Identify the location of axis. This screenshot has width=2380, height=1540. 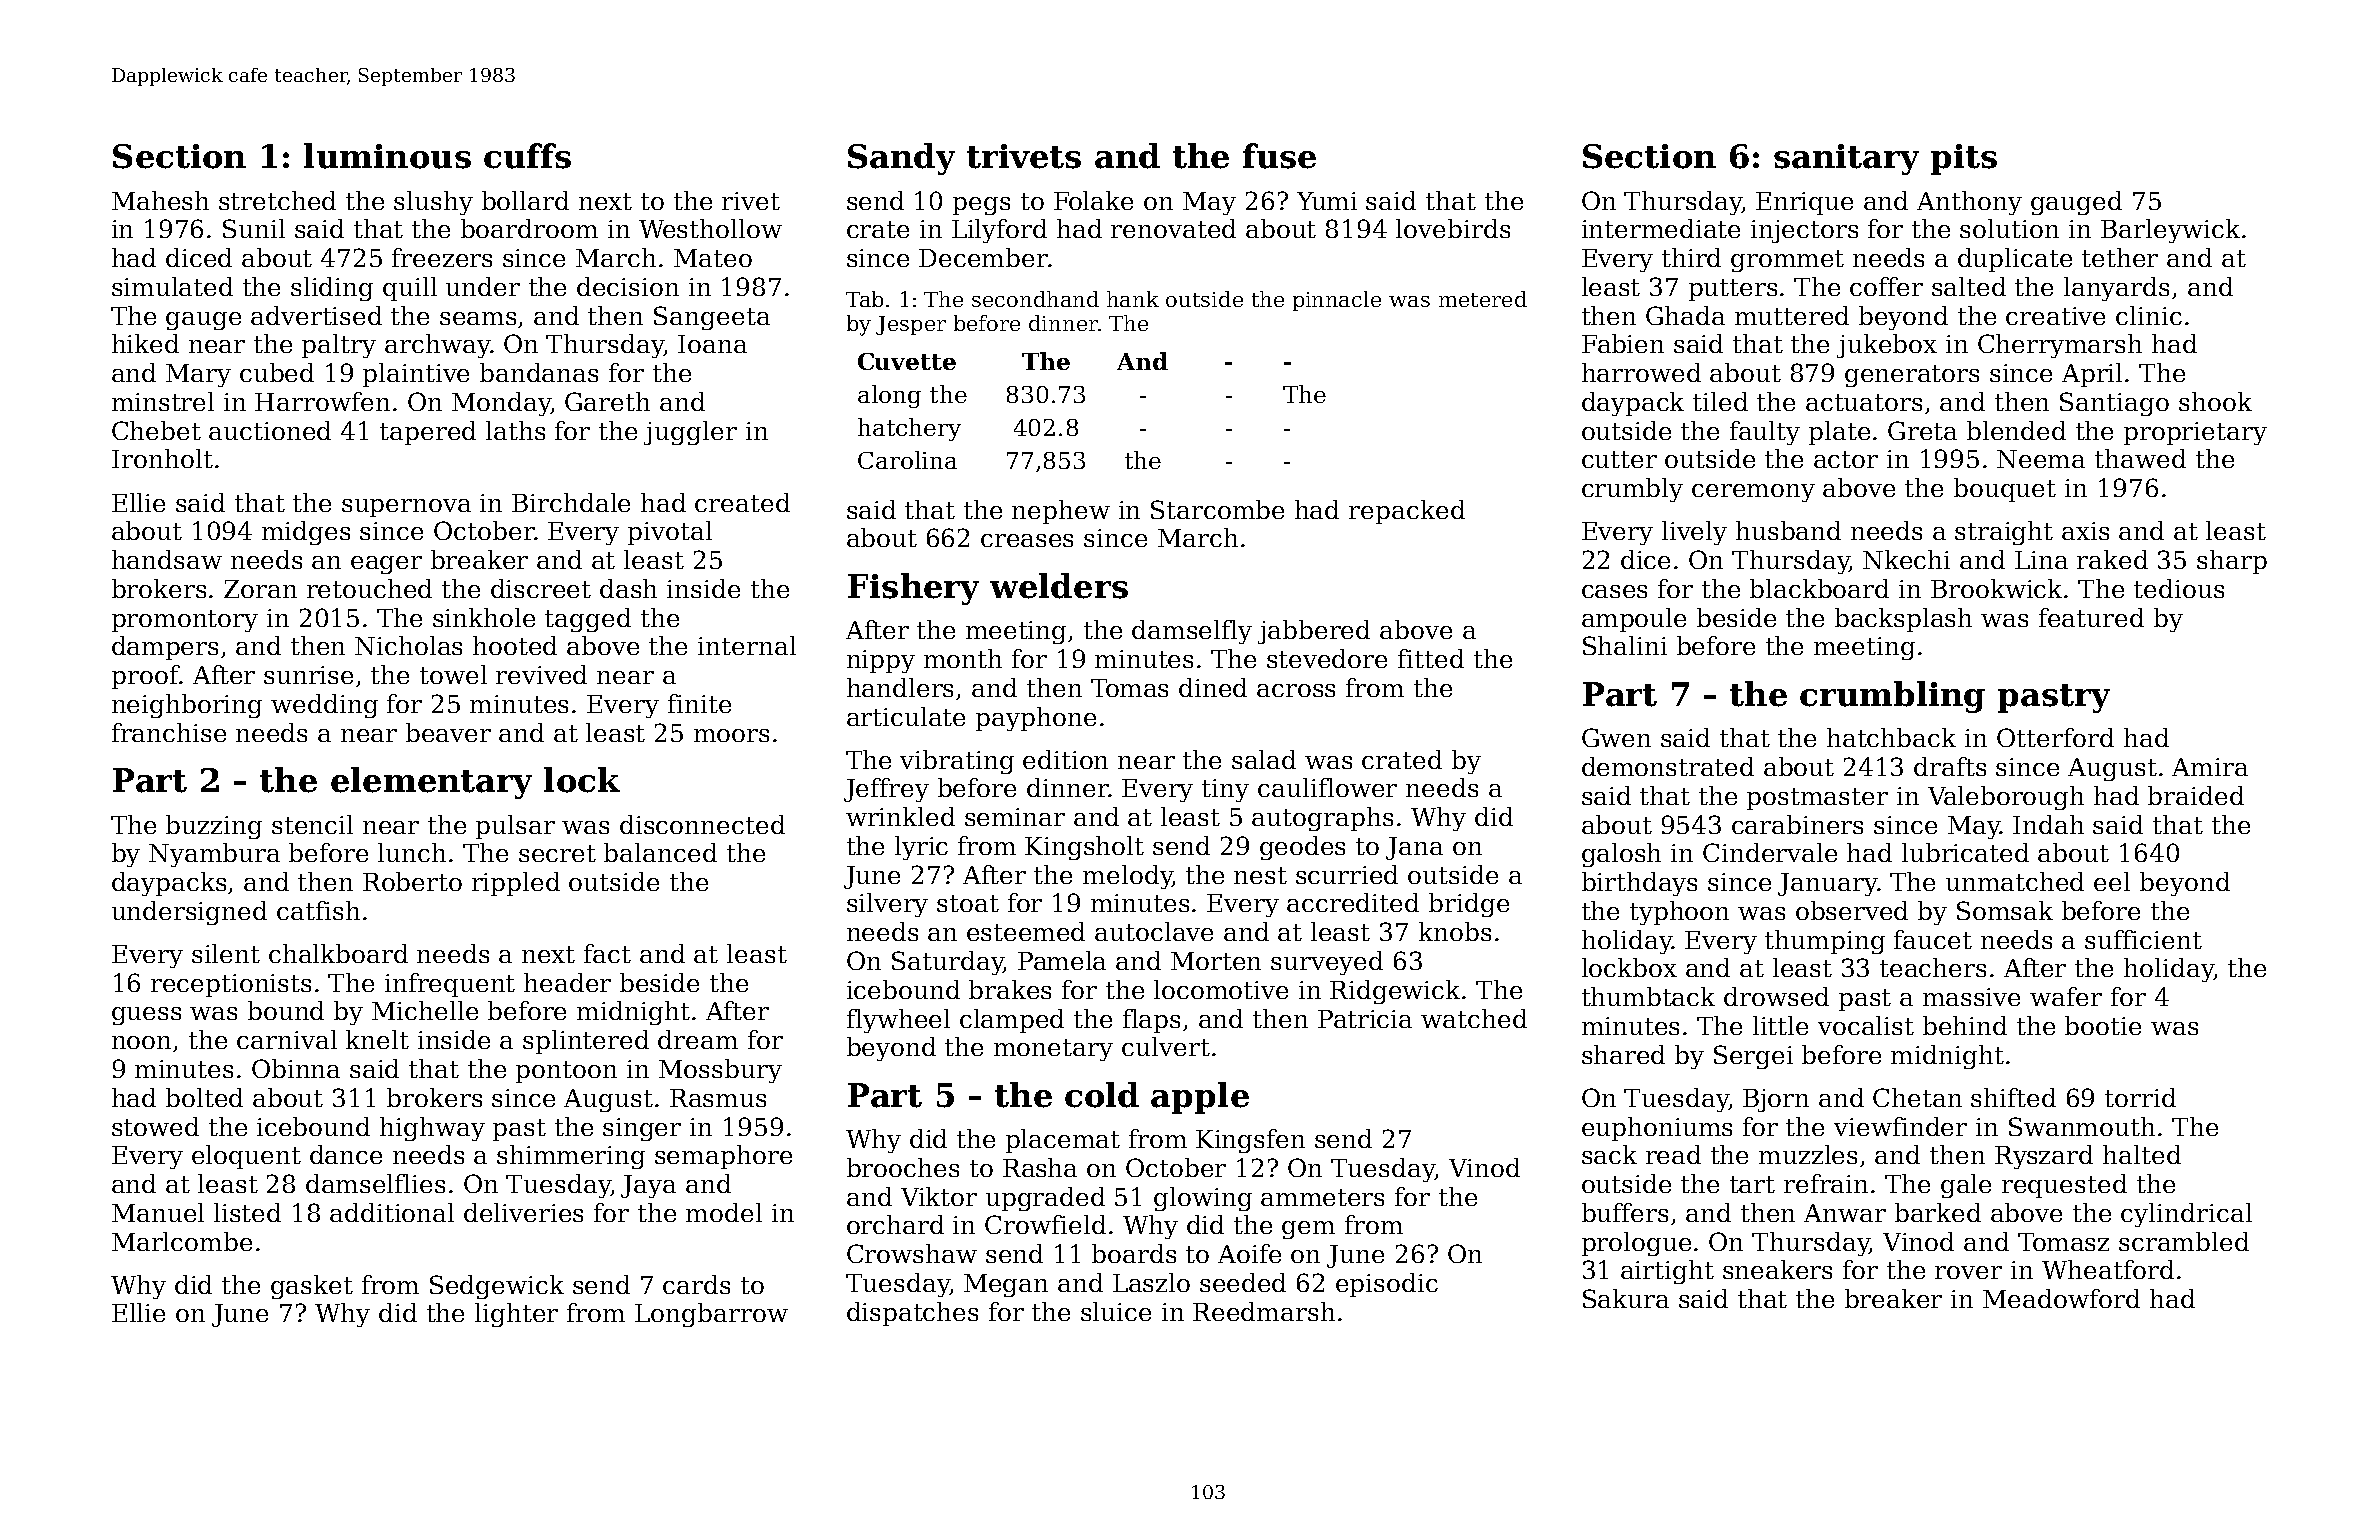
(2085, 531).
